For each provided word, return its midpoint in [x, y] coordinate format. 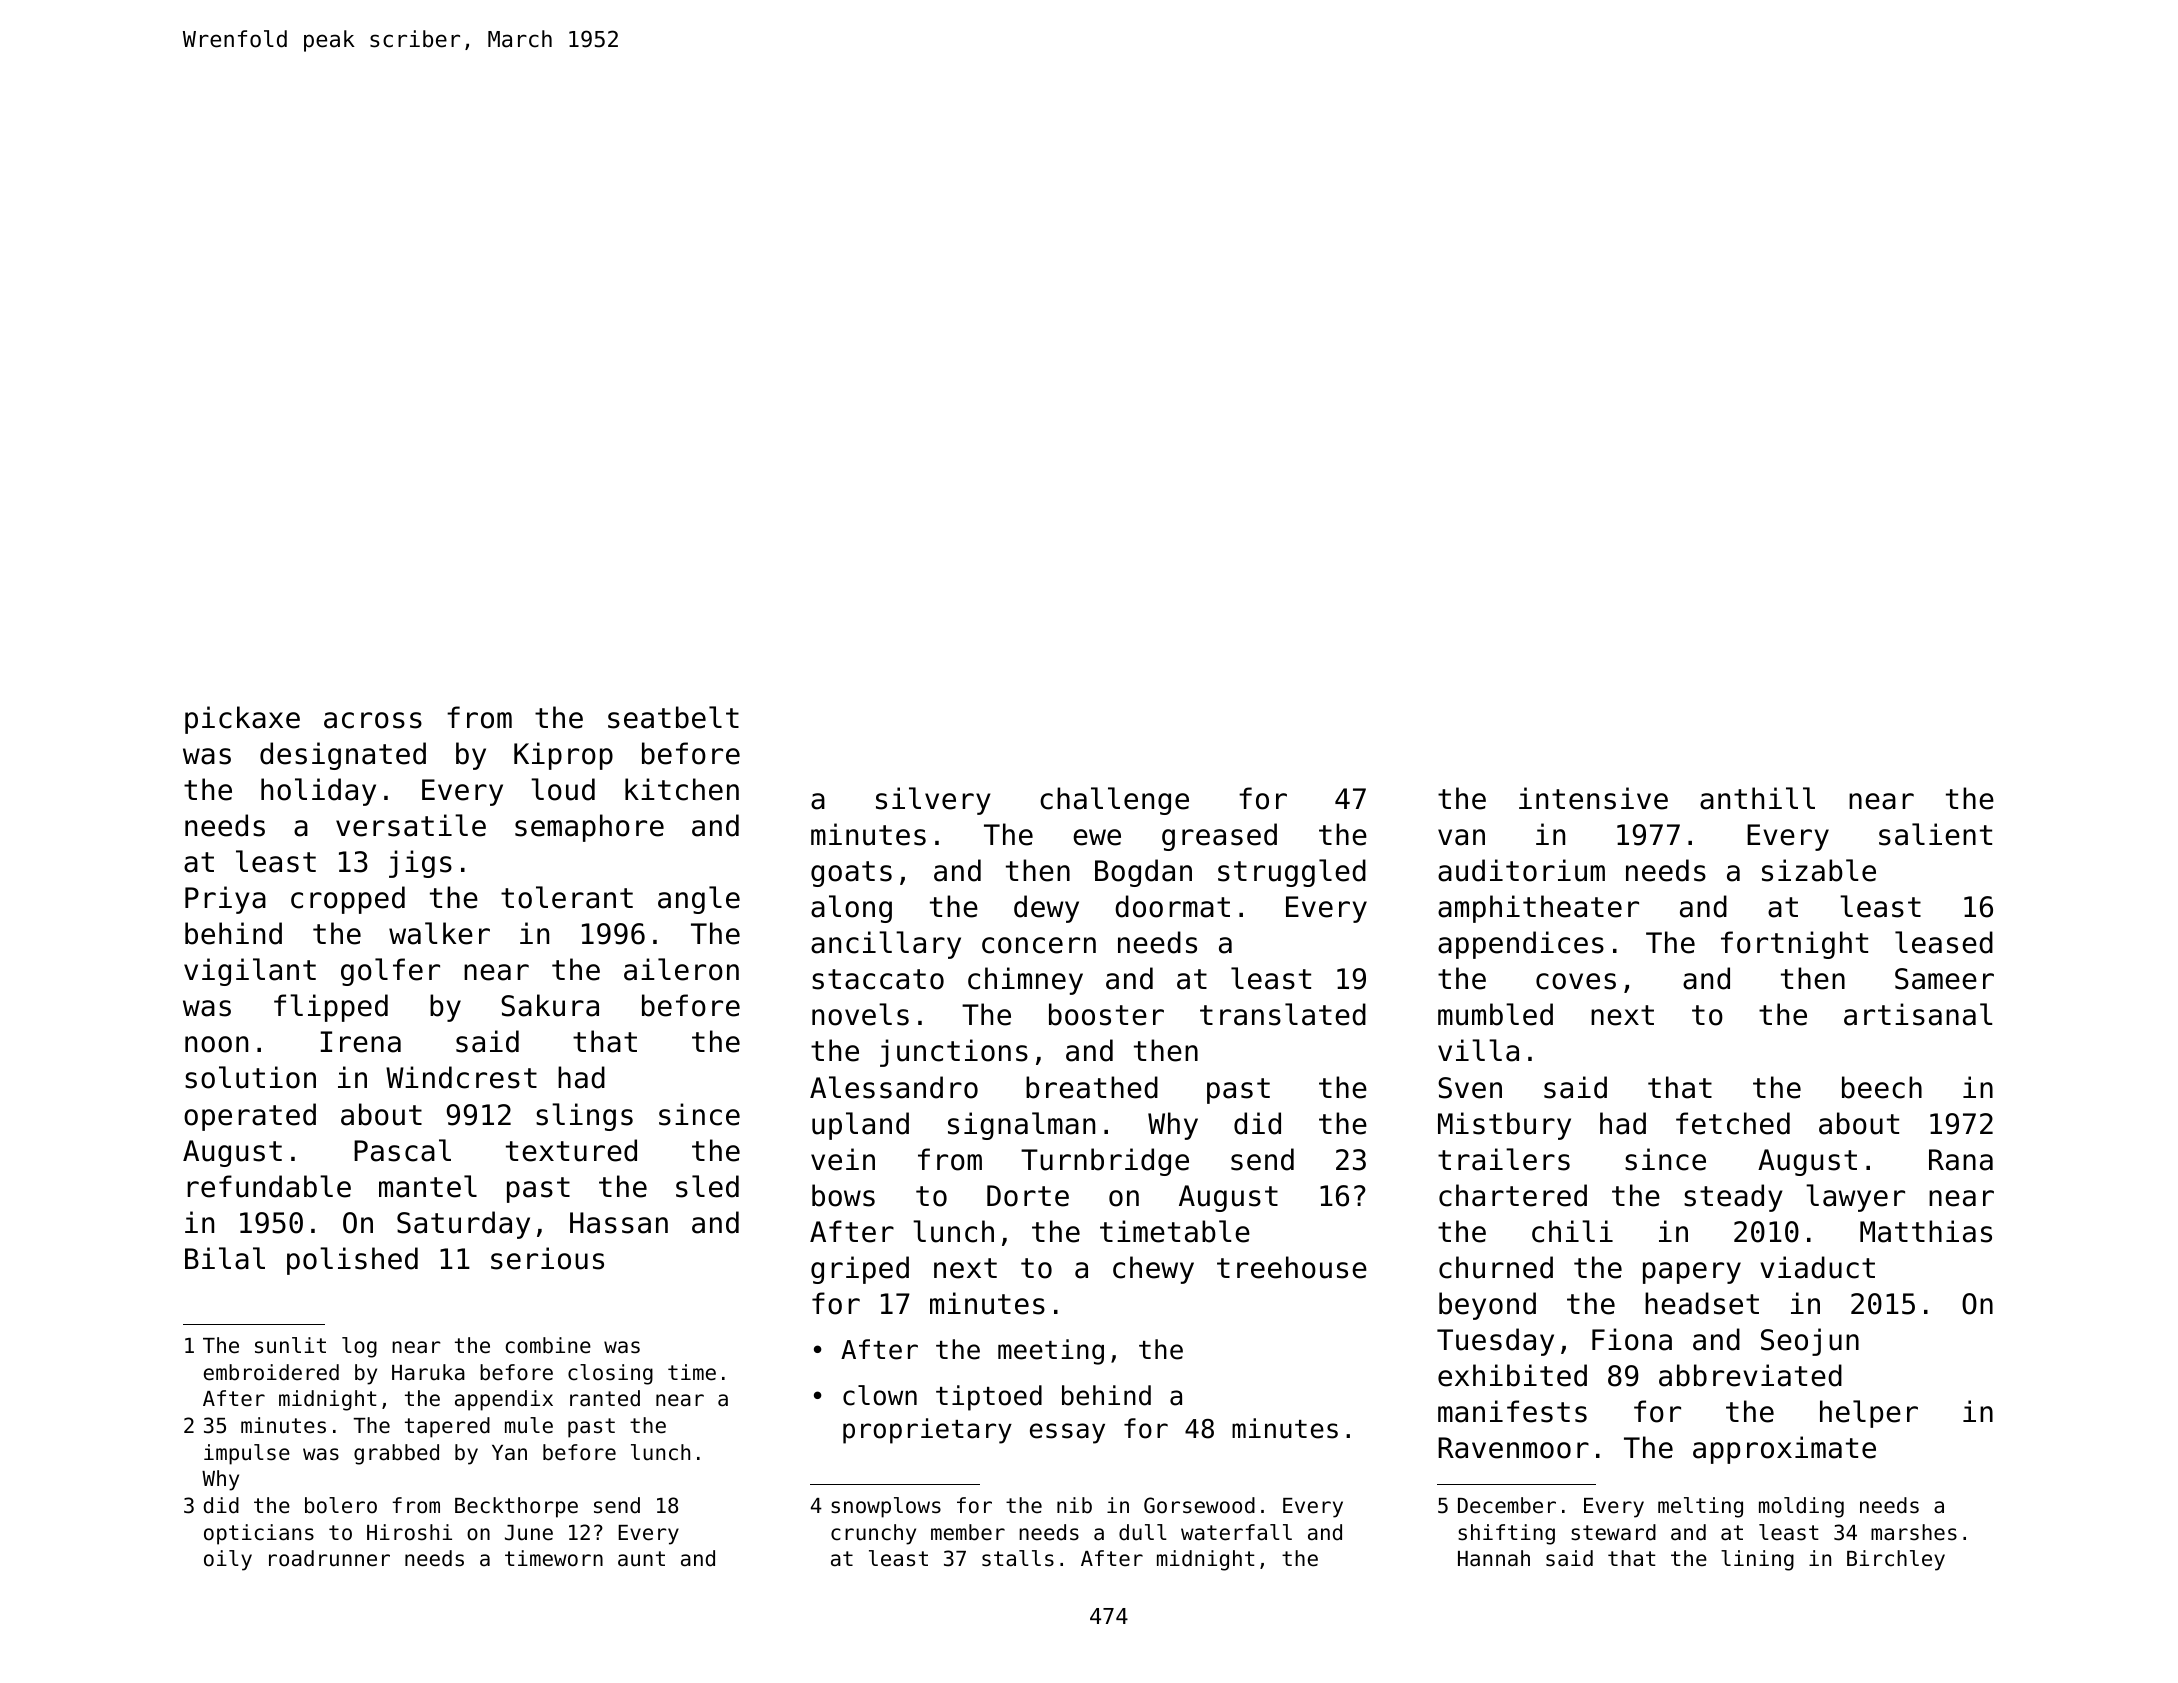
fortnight [1794, 945]
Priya [225, 900]
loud [563, 789]
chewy [1153, 1270]
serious [547, 1258]
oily [228, 1560]
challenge [1114, 801]
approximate [1784, 1450]
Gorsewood [1199, 1505]
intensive [1593, 798]
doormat [1172, 906]
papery [1692, 1273]
